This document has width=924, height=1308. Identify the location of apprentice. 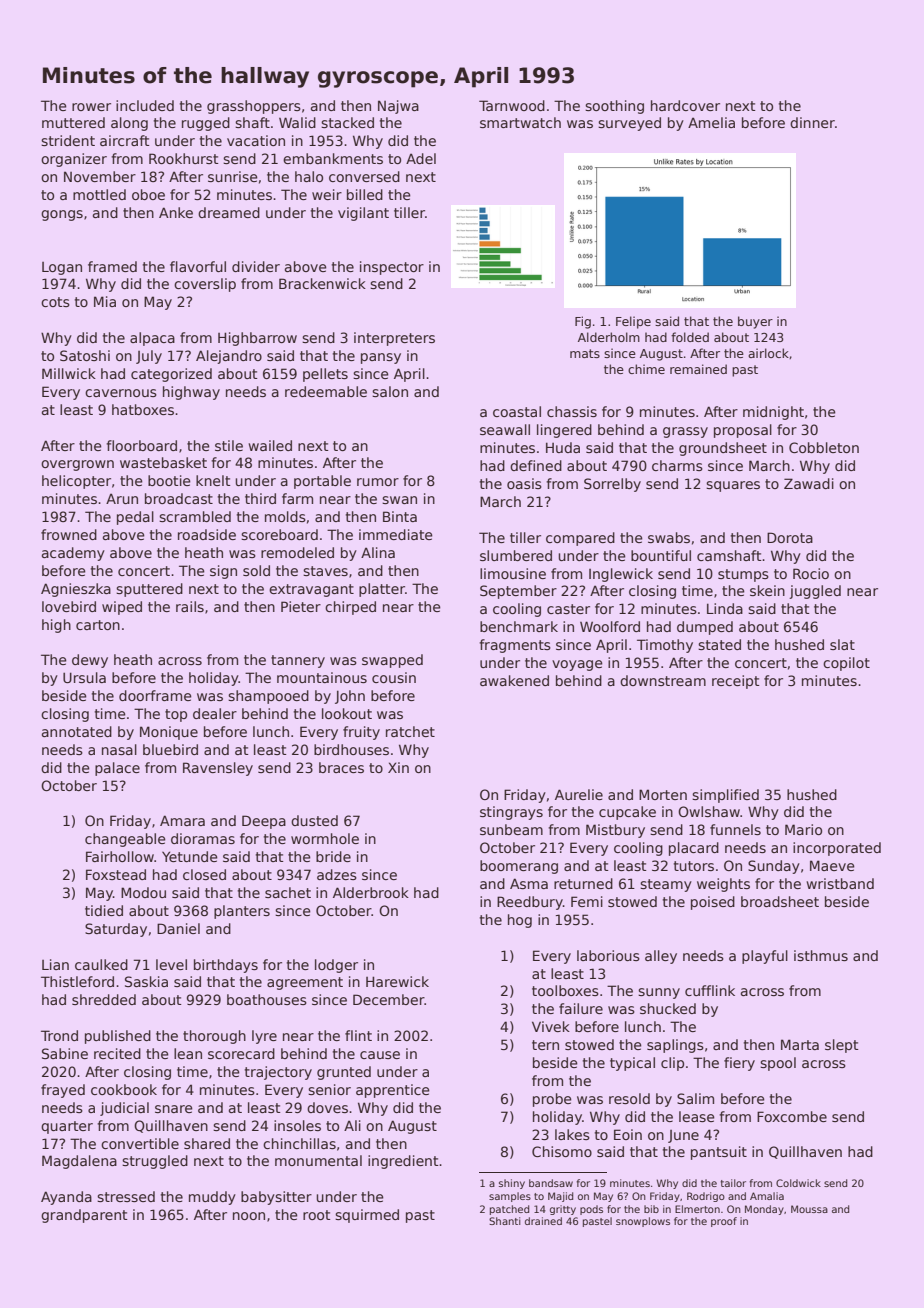
(393, 1091).
